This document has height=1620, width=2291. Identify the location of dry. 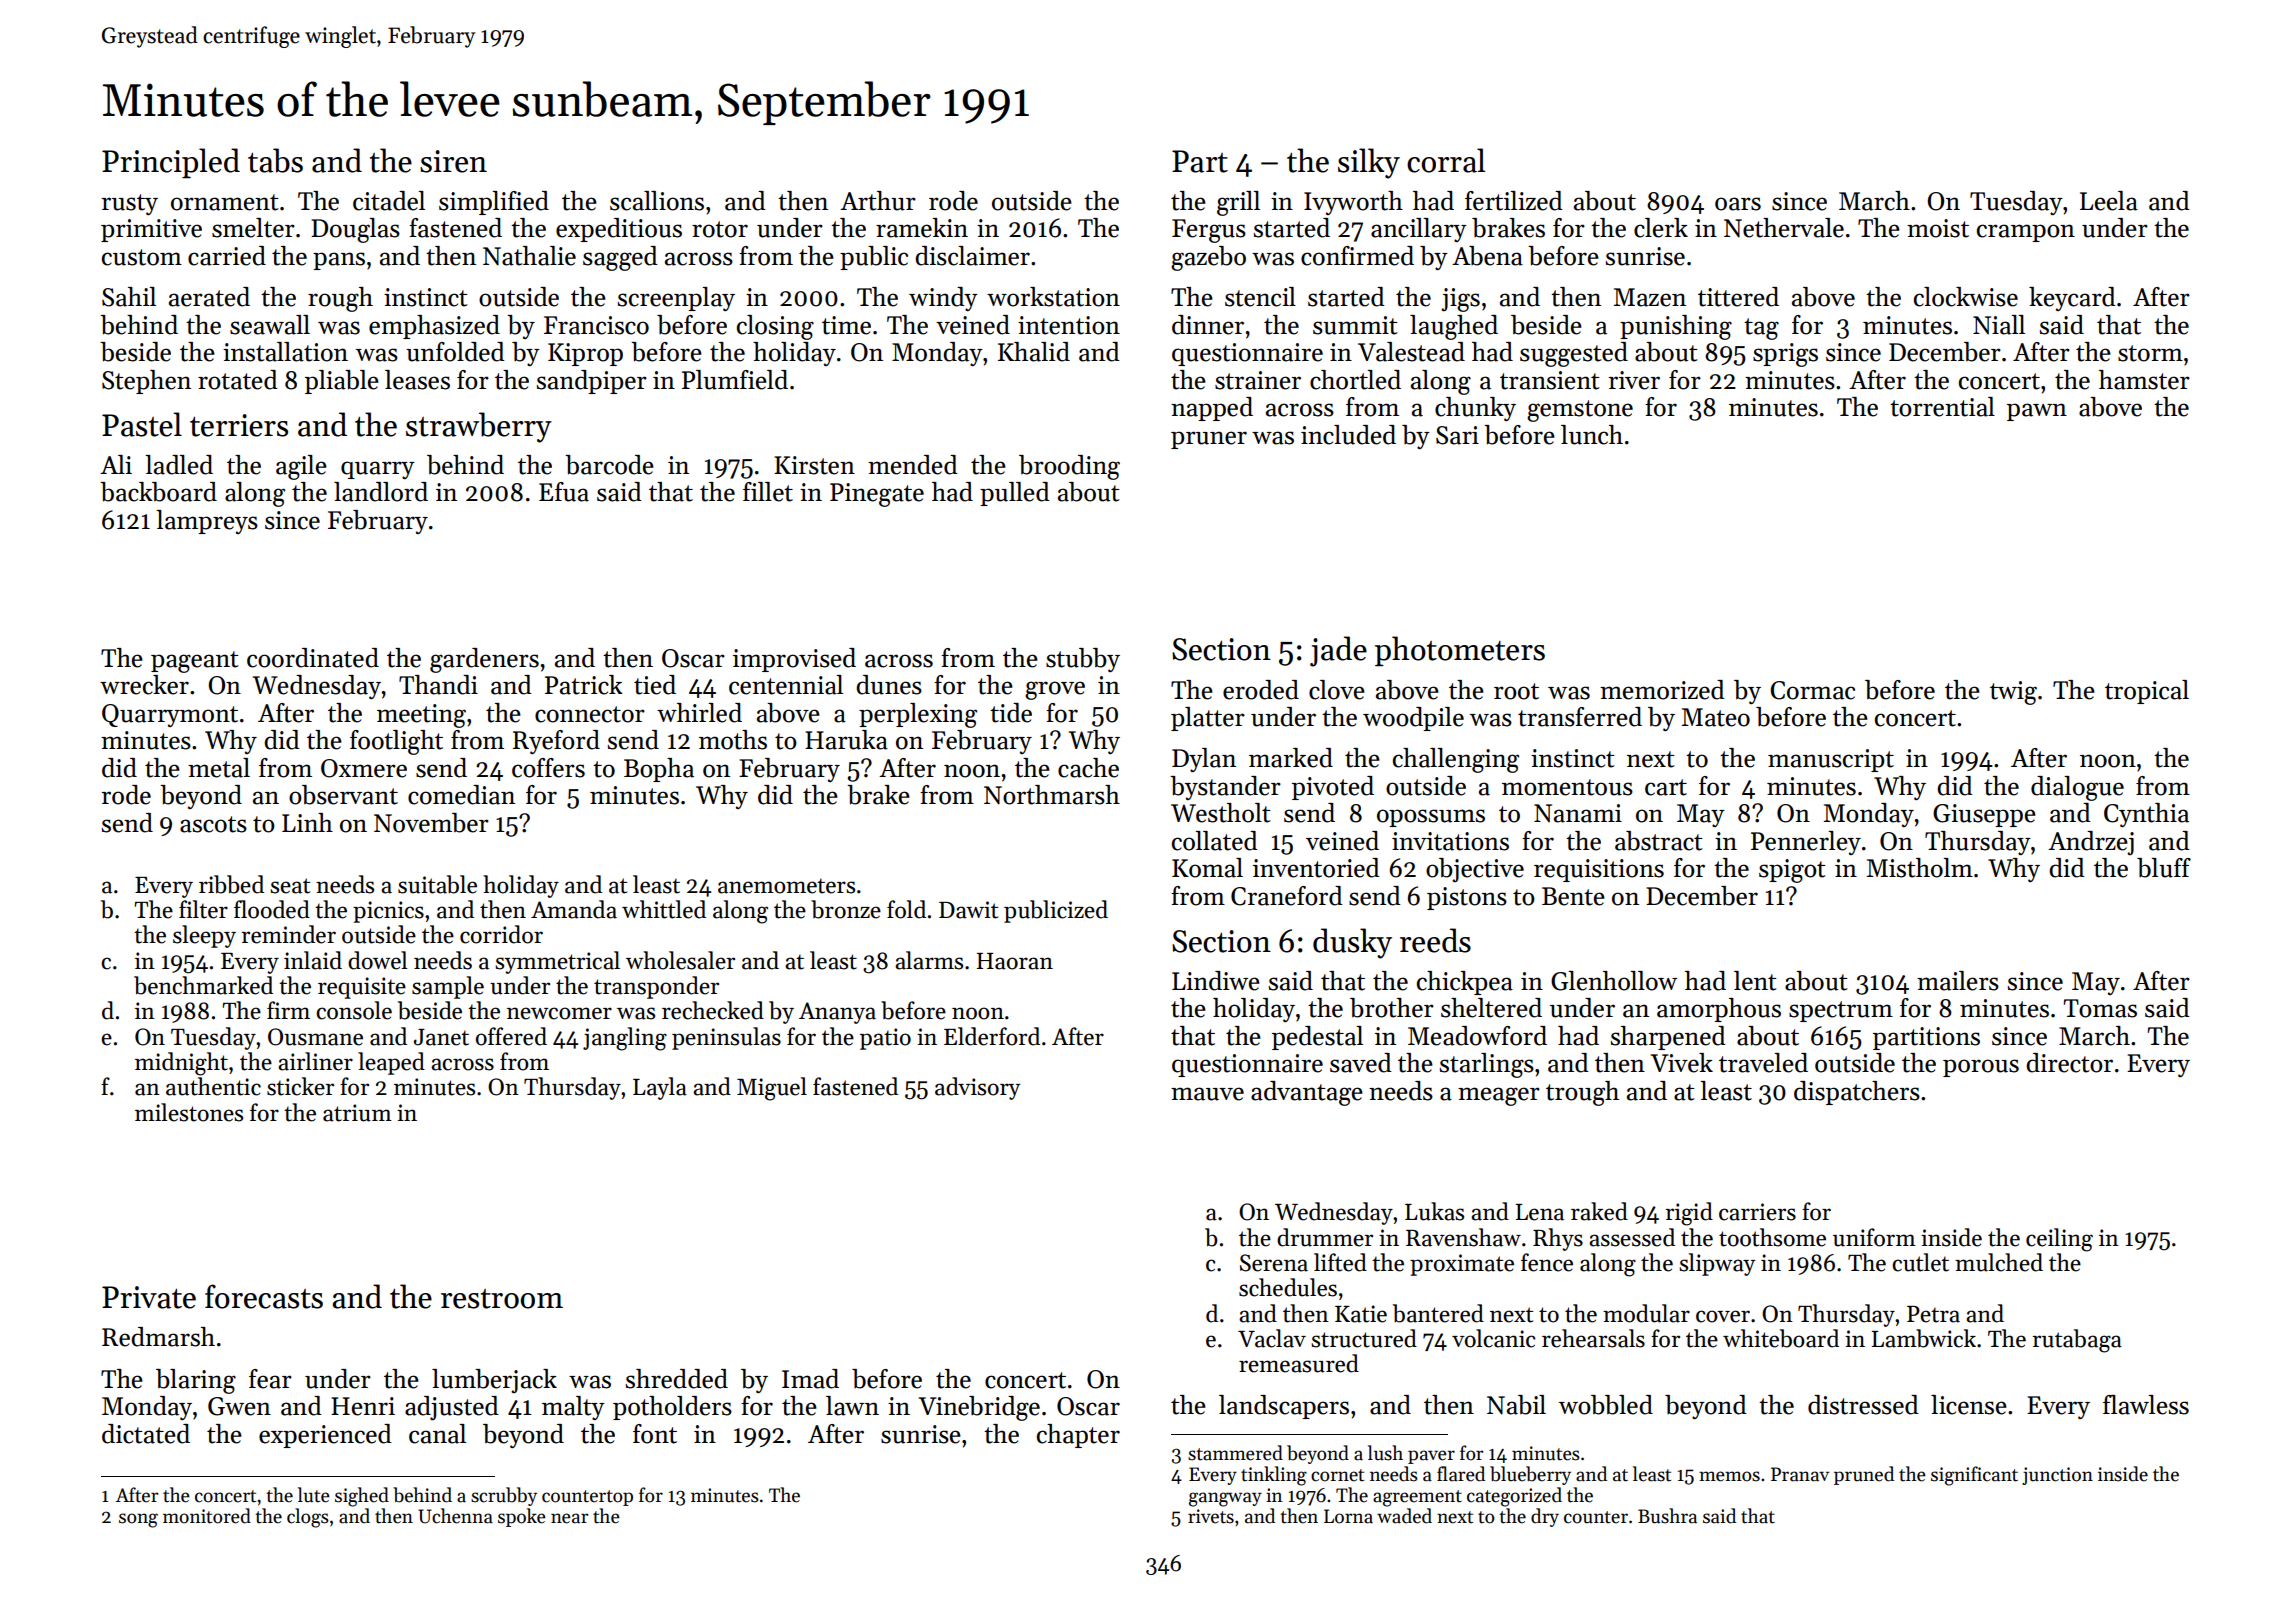
(1545, 1517).
